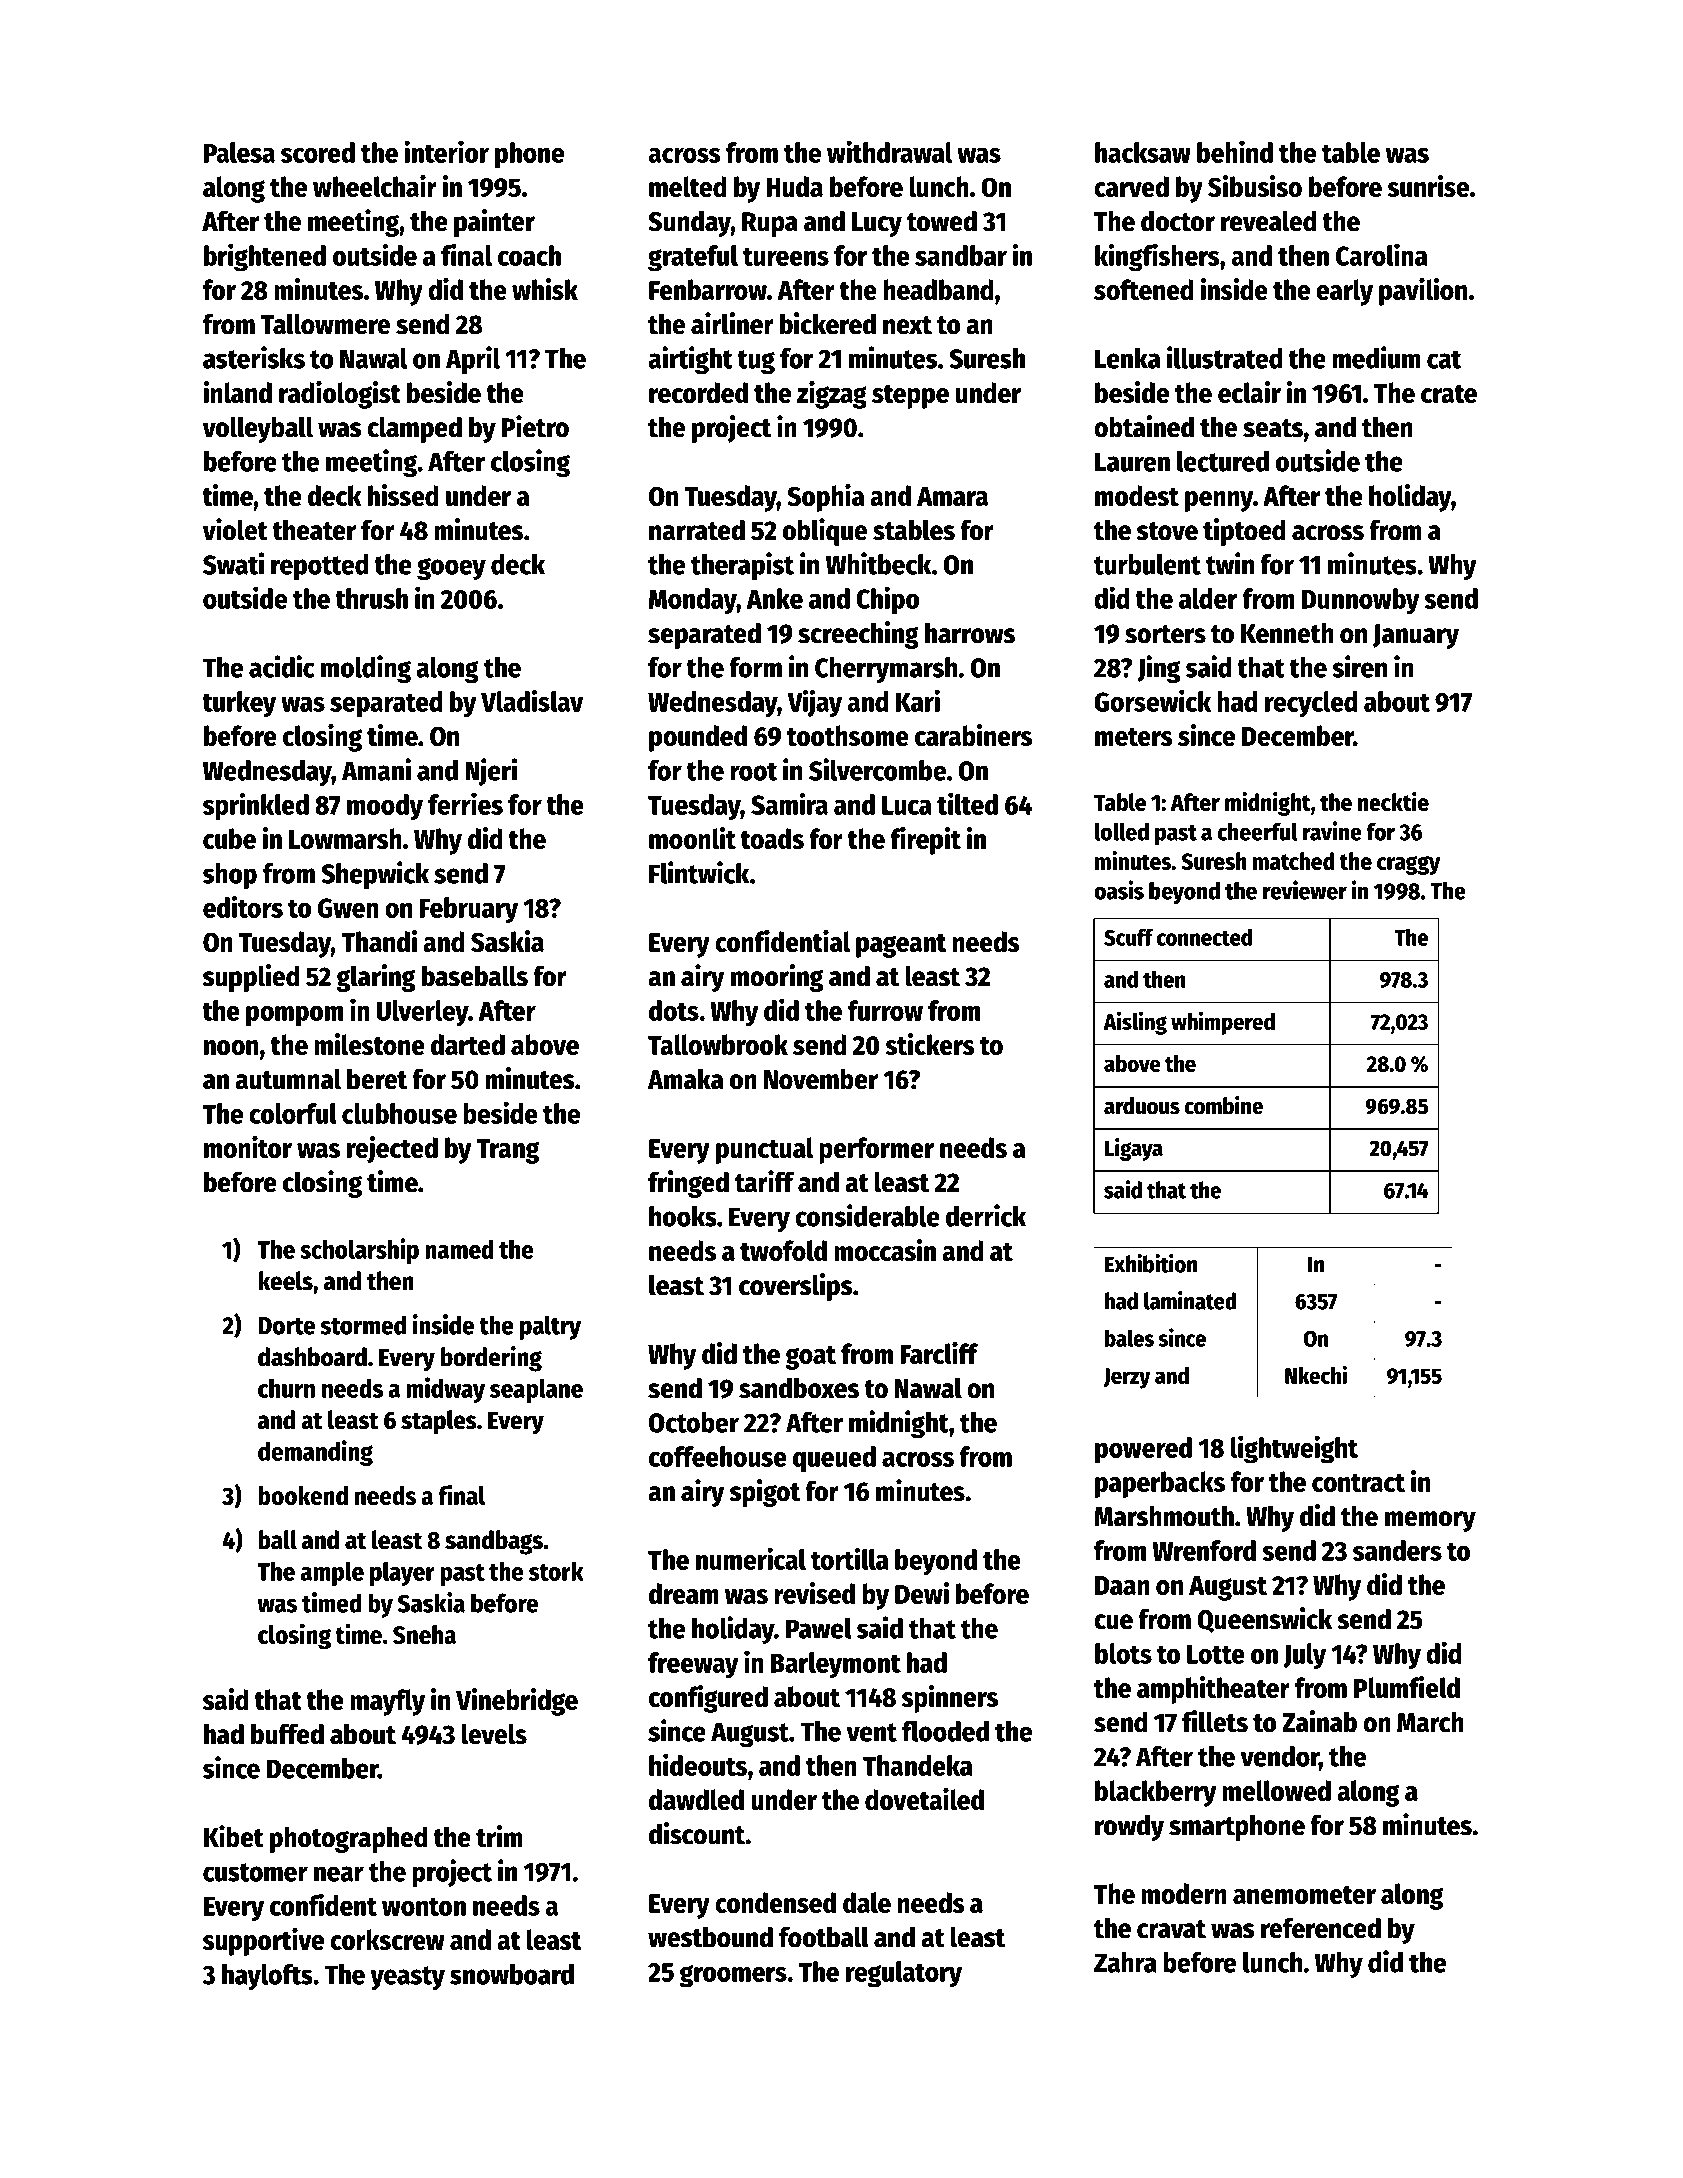  I want to click on sandbags, so click(494, 1542).
